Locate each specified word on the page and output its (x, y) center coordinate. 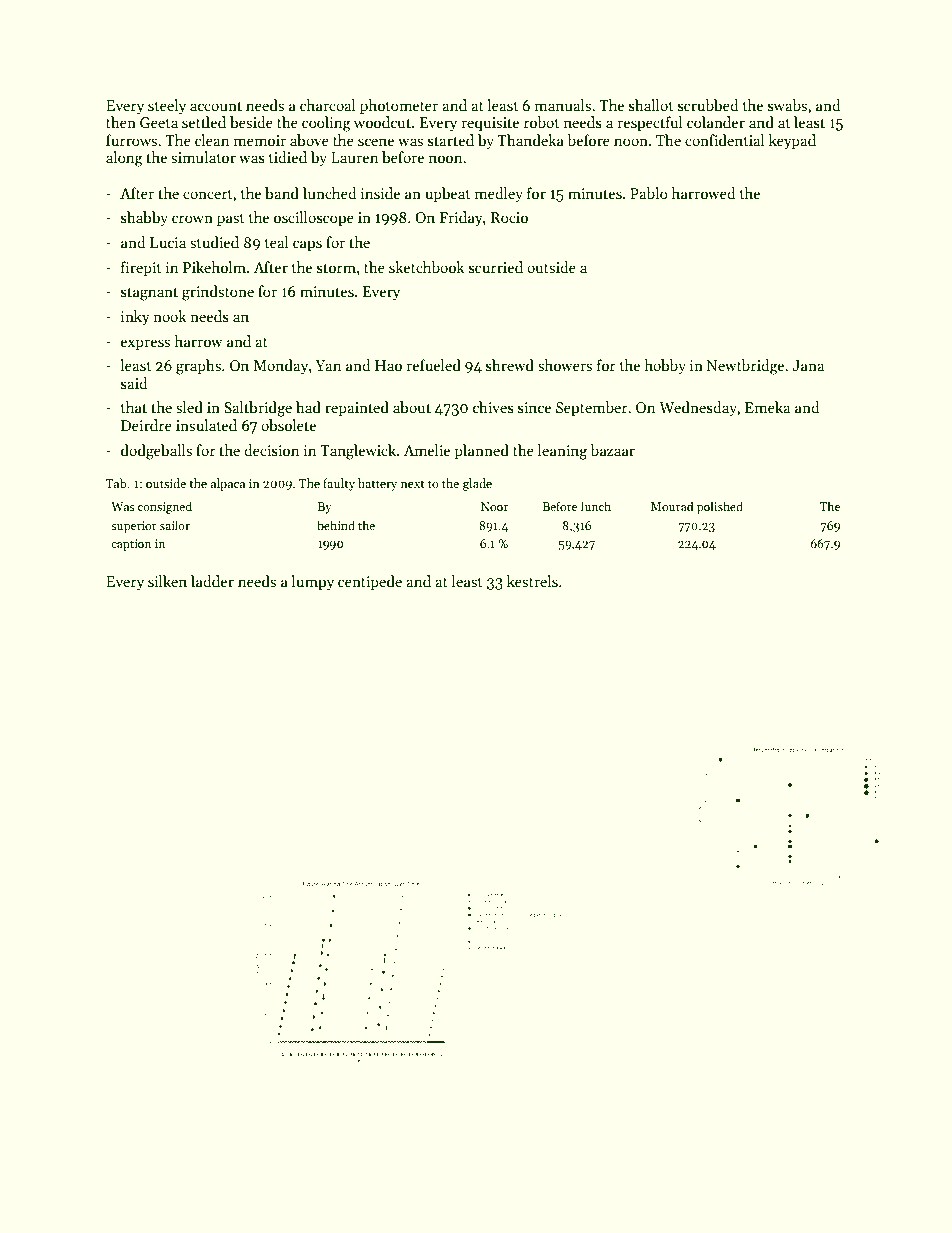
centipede (370, 582)
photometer (399, 106)
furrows (131, 140)
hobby (665, 366)
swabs (787, 105)
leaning (562, 452)
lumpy (312, 582)
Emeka (767, 407)
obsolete (288, 425)
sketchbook (427, 267)
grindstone (218, 293)
